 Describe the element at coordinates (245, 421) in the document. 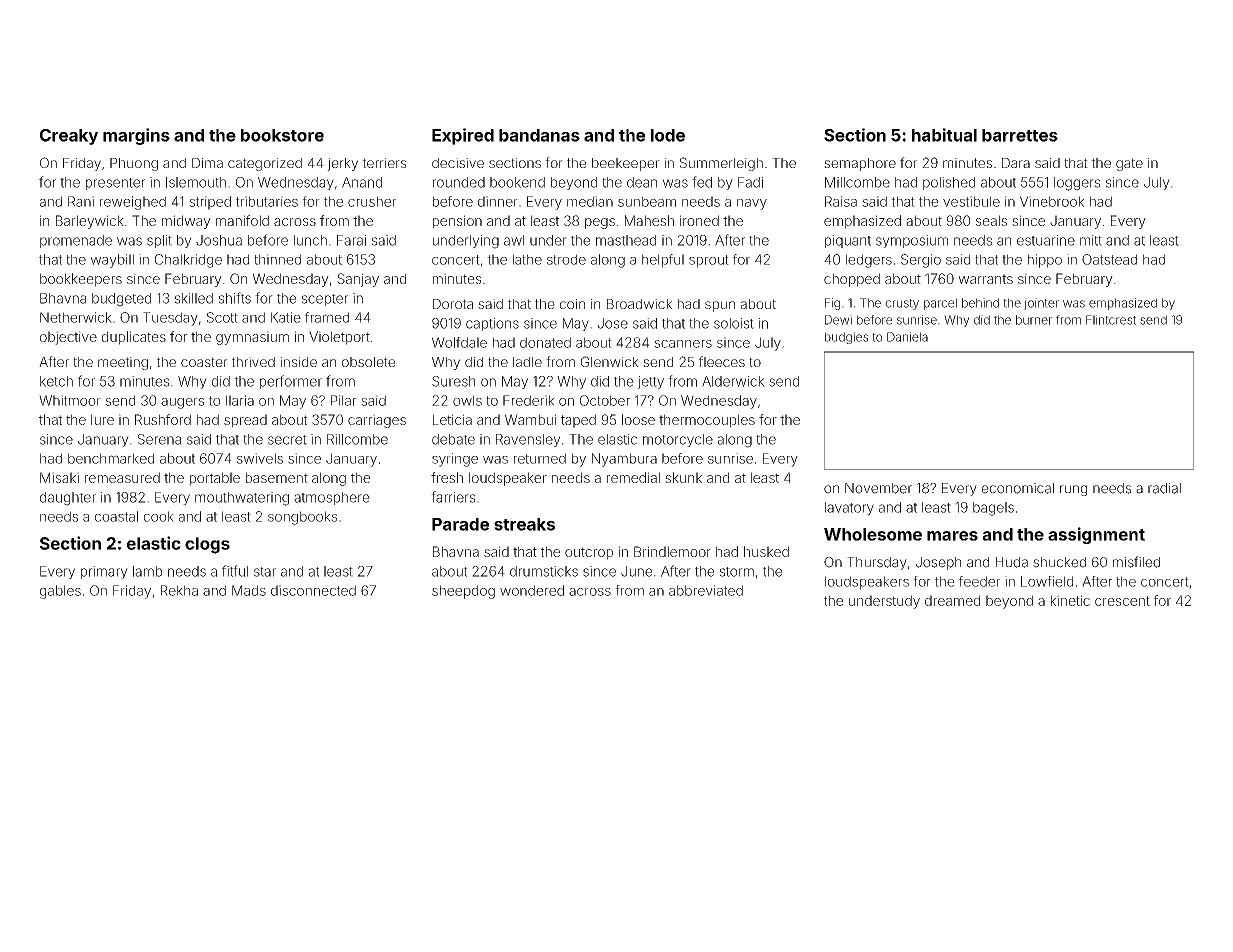

I see `spread` at that location.
